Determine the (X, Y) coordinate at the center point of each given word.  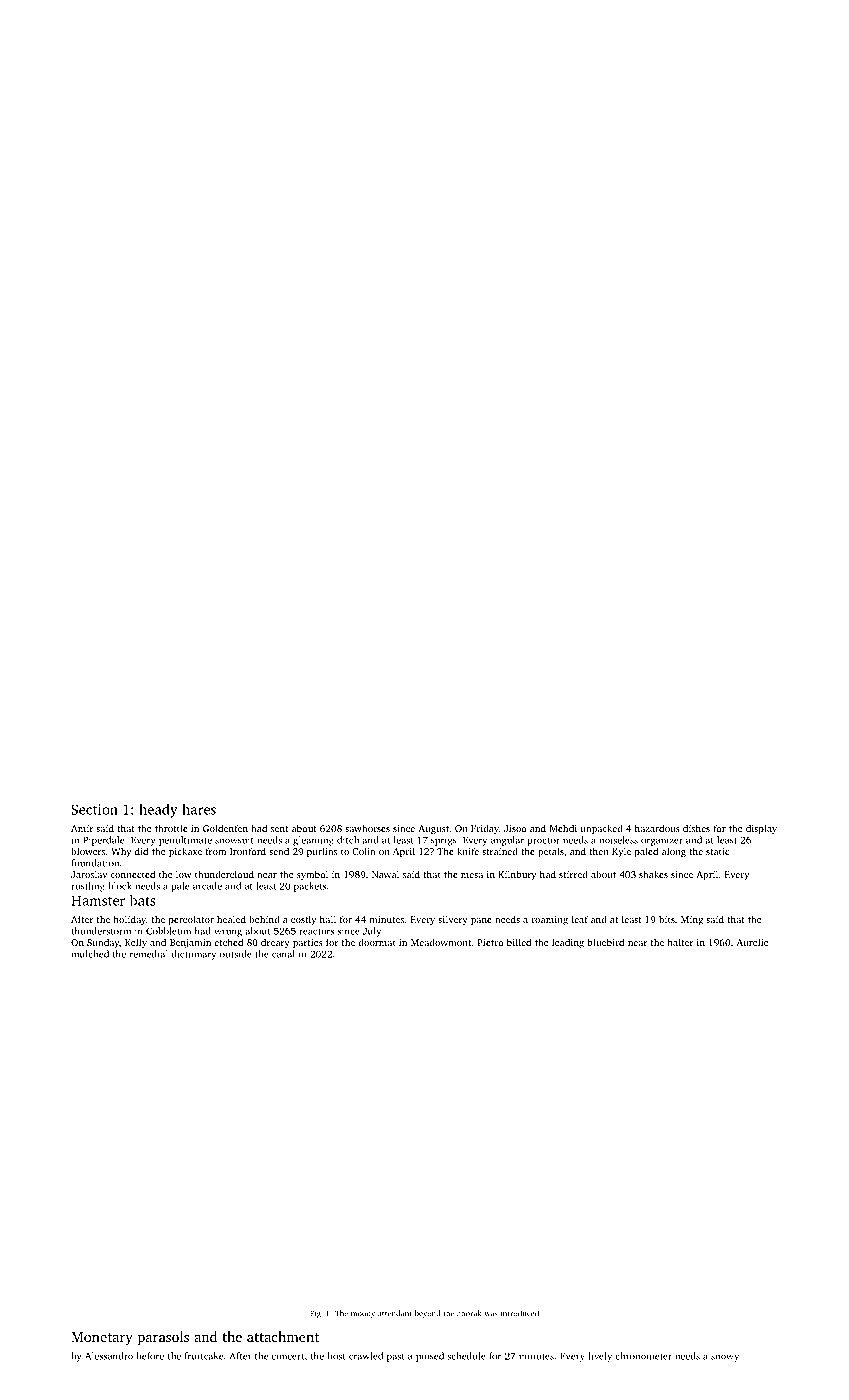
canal (283, 954)
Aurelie (752, 942)
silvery (453, 920)
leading (568, 943)
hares (199, 809)
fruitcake (204, 1356)
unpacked (602, 829)
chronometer (643, 1356)
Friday (485, 829)
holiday (130, 920)
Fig (315, 1314)
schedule (466, 1356)
